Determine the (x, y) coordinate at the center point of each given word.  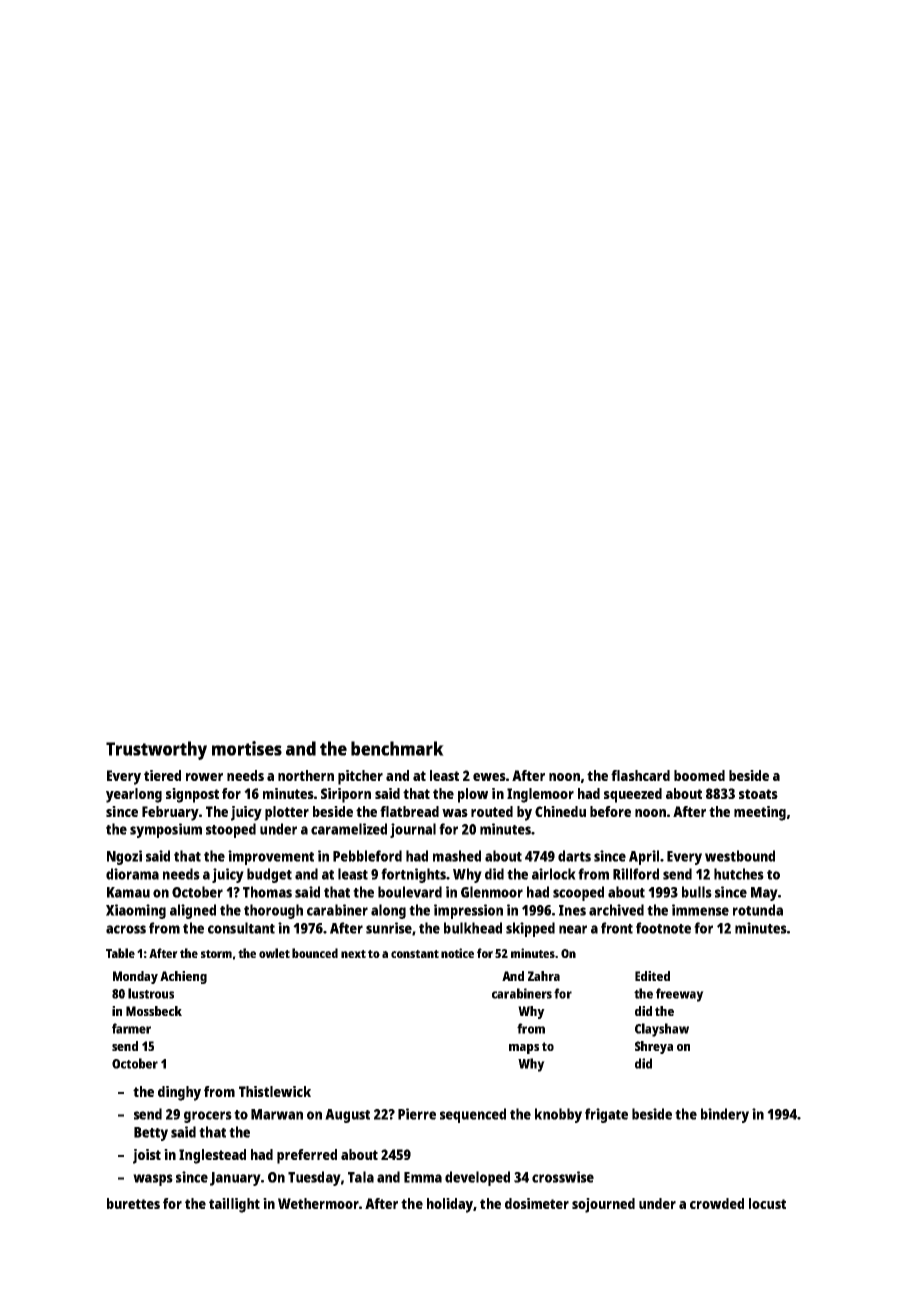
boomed (699, 775)
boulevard (410, 892)
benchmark (397, 748)
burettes (133, 1203)
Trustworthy (156, 750)
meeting (760, 813)
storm (216, 954)
